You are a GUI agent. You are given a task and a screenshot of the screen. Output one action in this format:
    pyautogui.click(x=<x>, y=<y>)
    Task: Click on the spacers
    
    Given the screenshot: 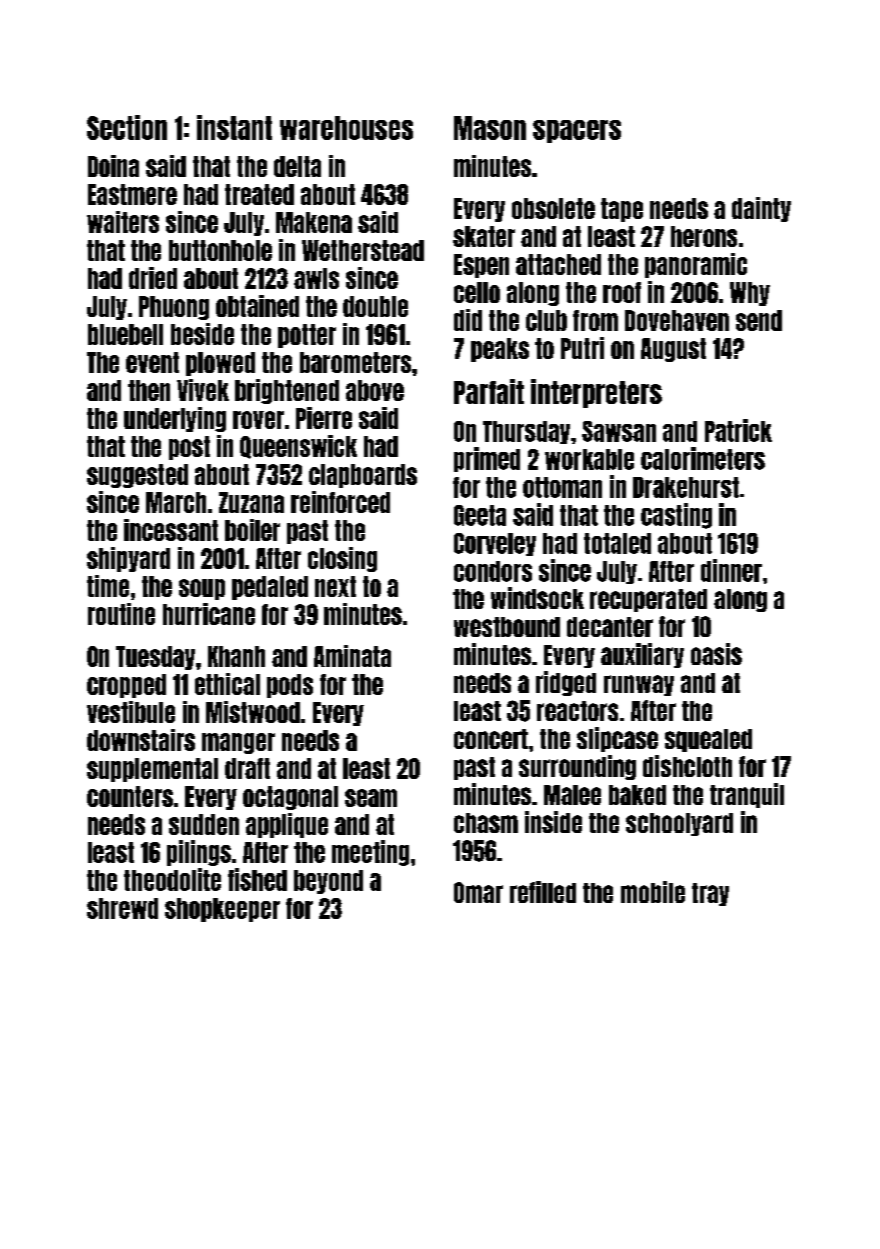 What is the action you would take?
    pyautogui.click(x=577, y=131)
